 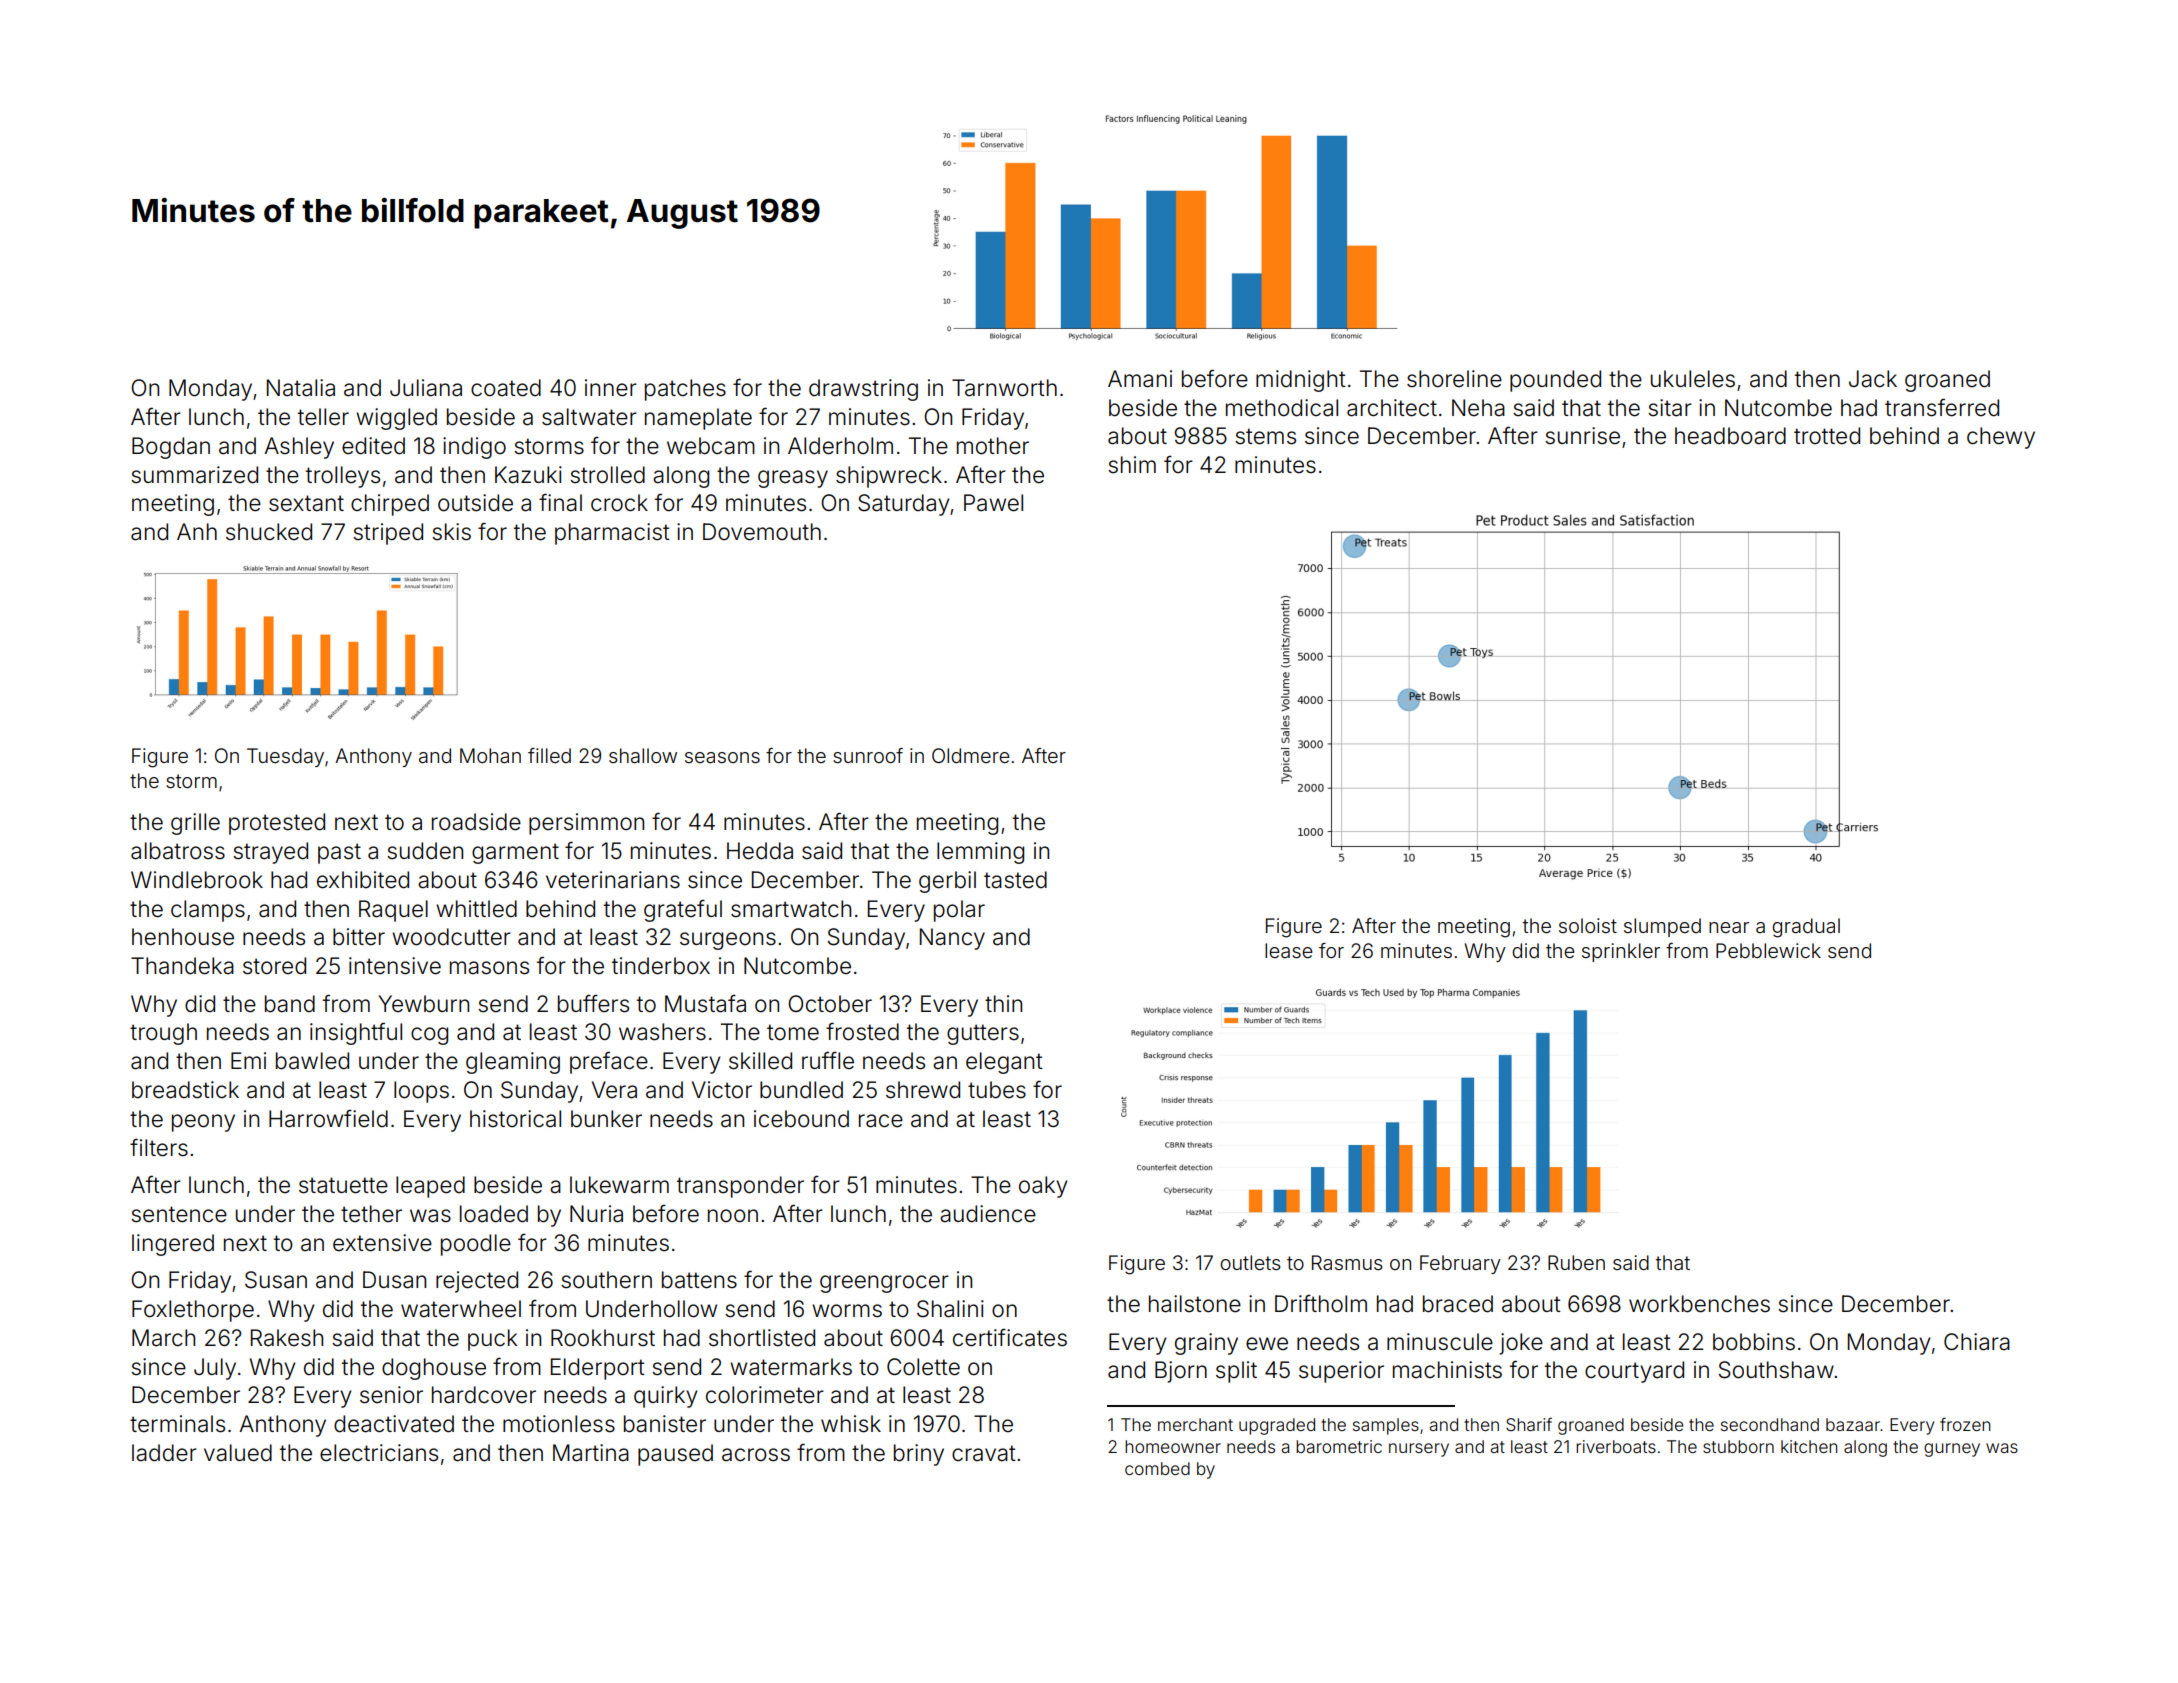 What do you see at coordinates (988, 1214) in the screenshot?
I see `audience` at bounding box center [988, 1214].
